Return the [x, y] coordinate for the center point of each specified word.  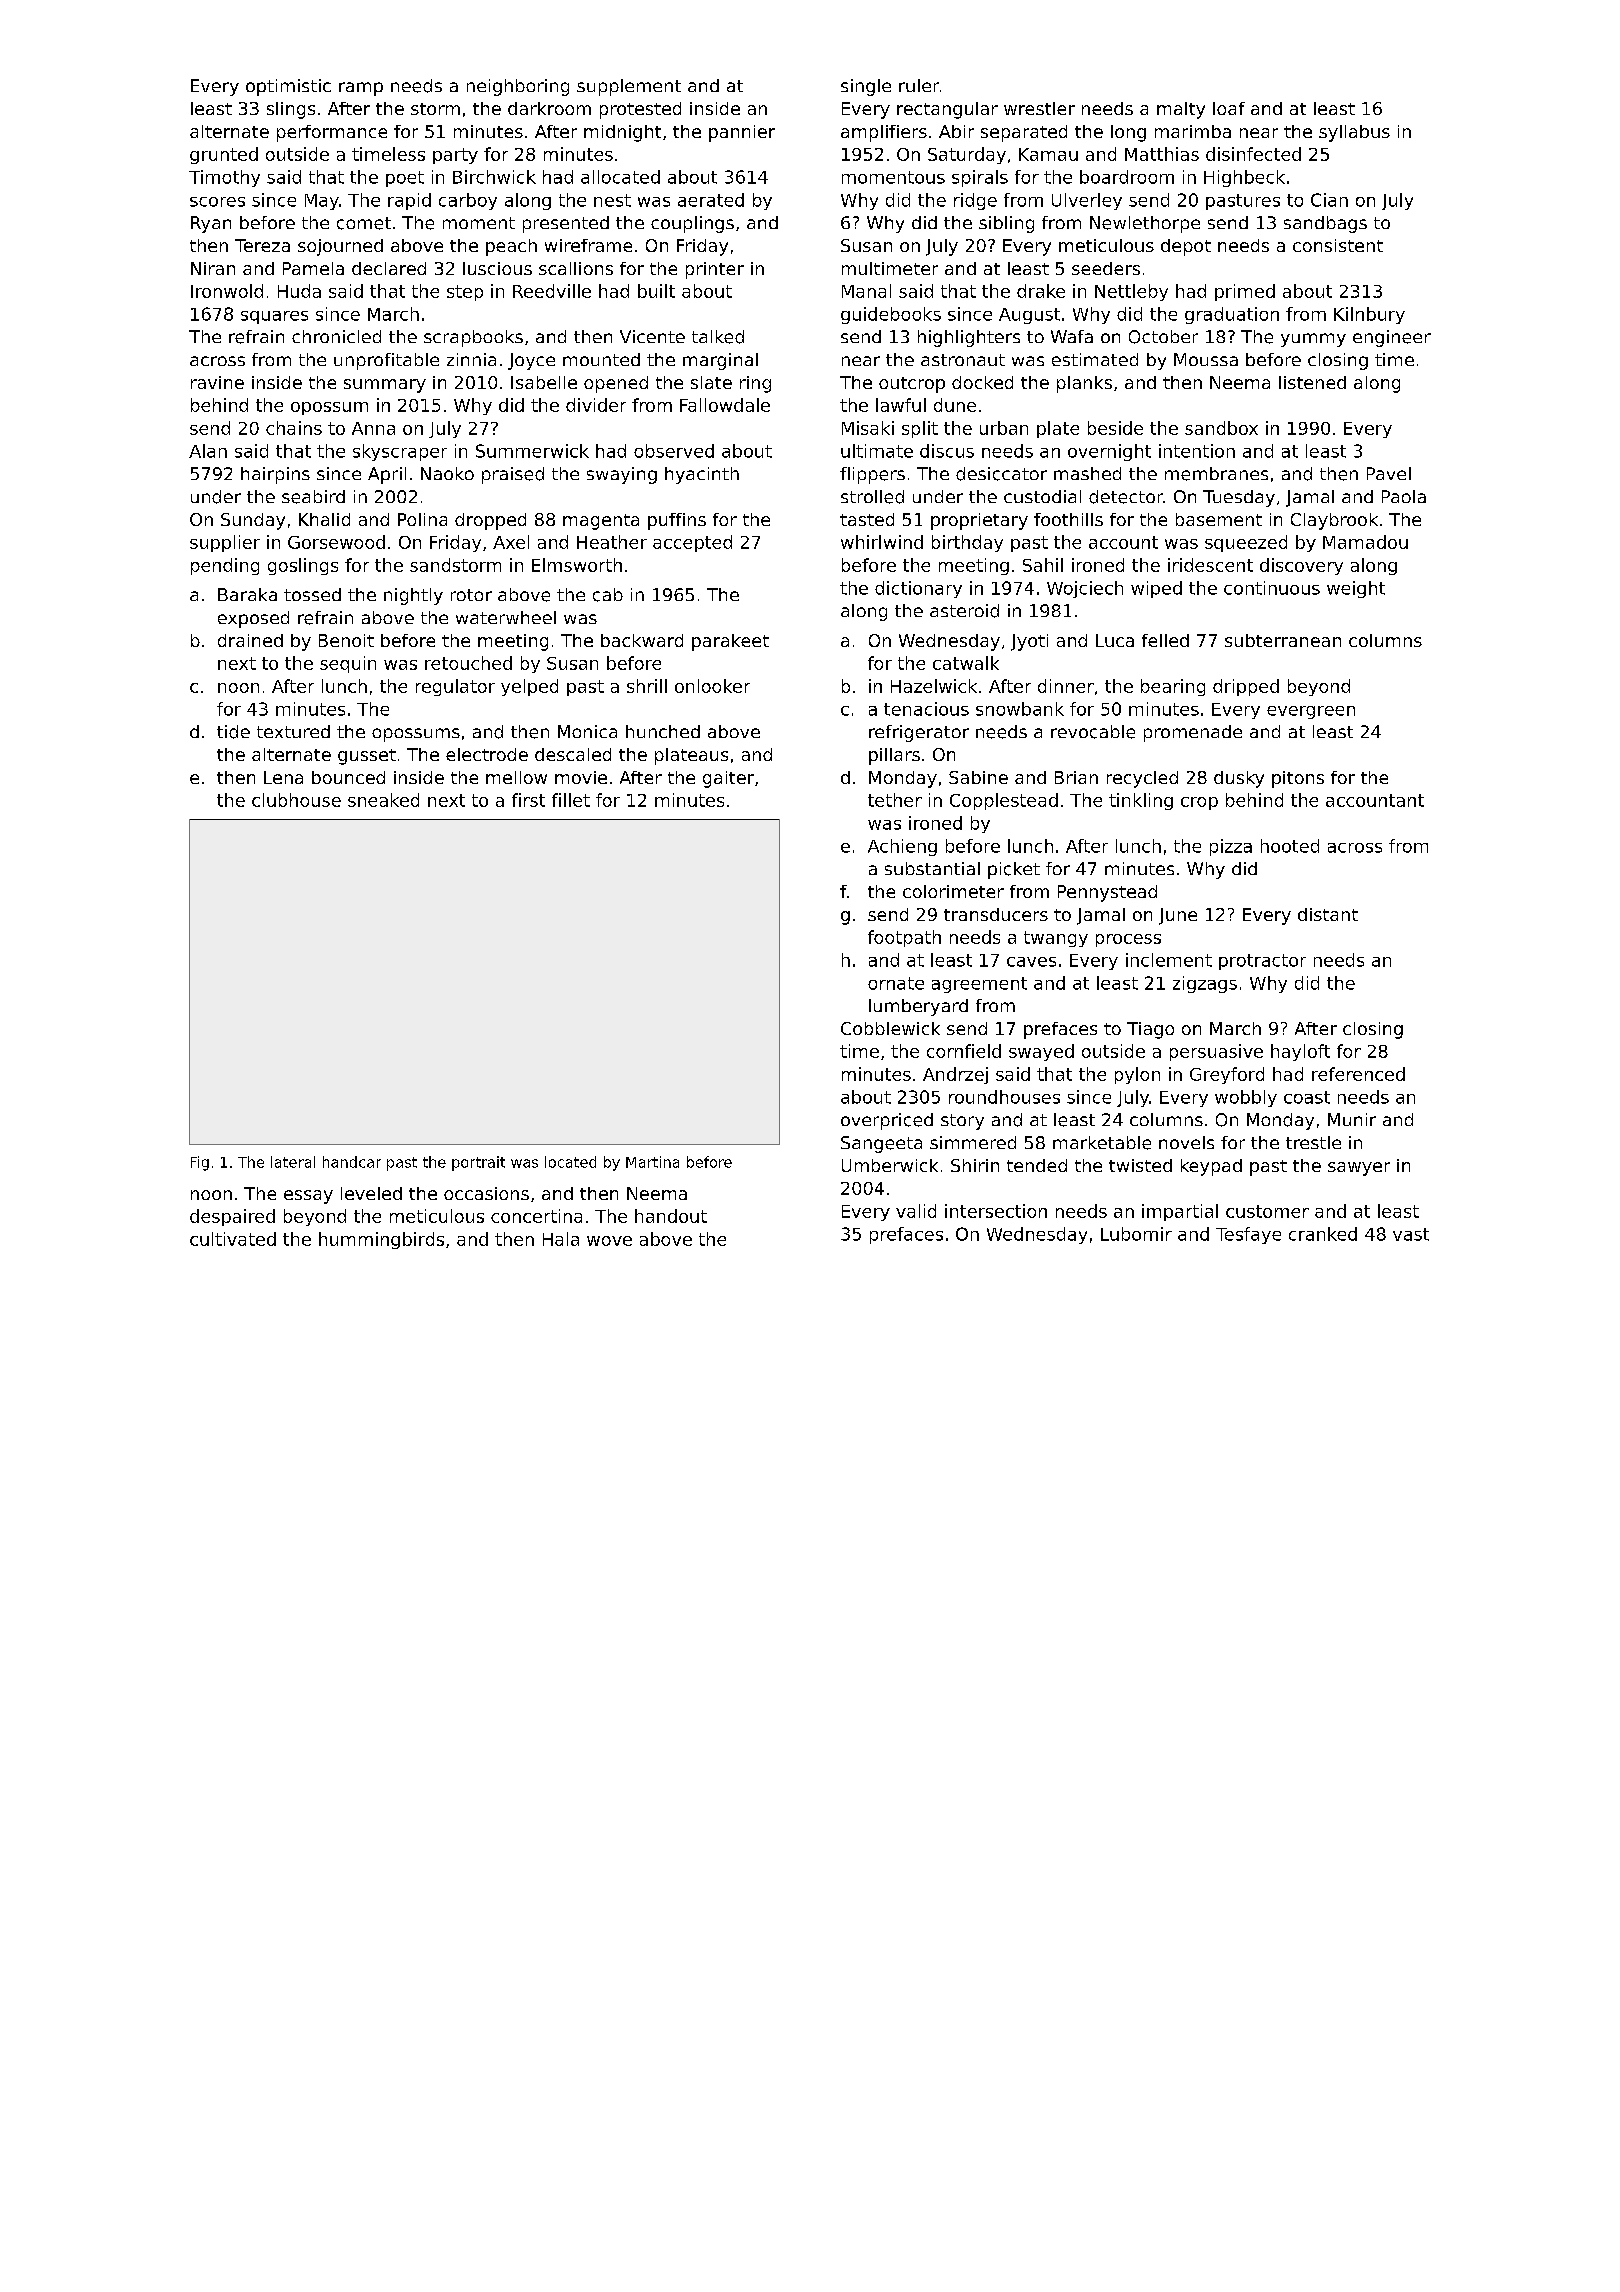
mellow [516, 777]
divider [596, 405]
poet [405, 179]
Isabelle [544, 382]
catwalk [966, 663]
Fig [200, 1163]
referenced [1358, 1074]
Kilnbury [1369, 315]
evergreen [1311, 712]
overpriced [887, 1121]
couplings [692, 224]
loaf [1229, 108]
